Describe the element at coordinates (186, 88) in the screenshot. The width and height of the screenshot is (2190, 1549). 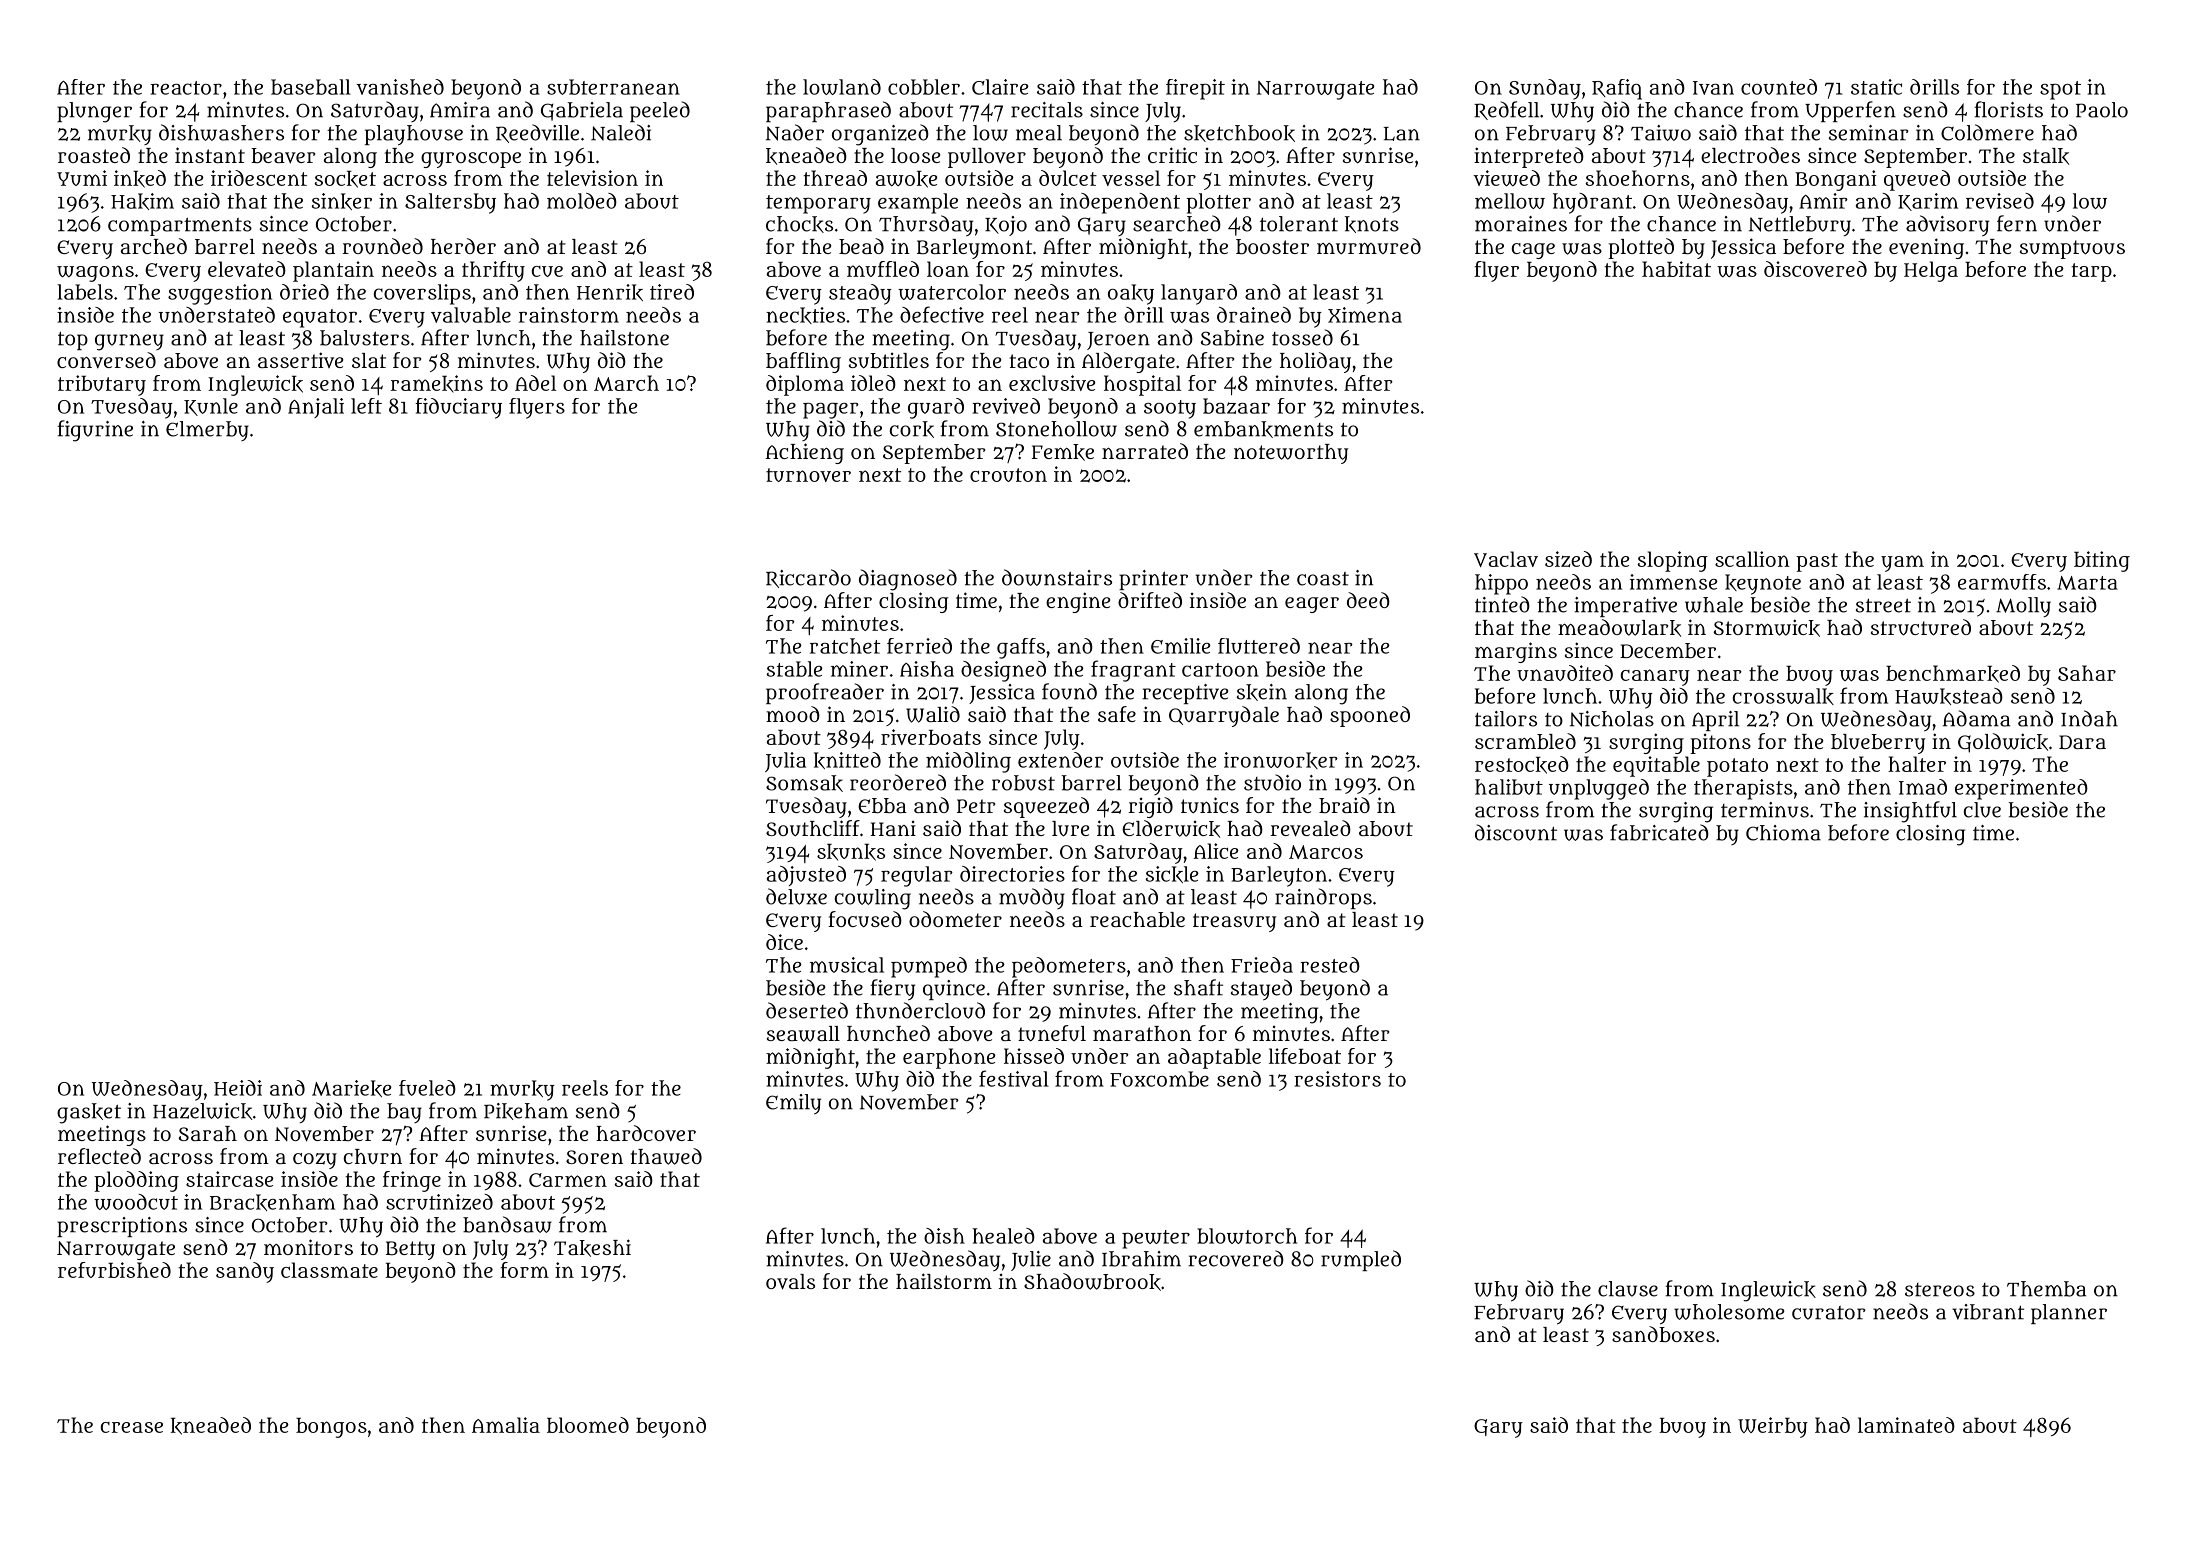
I see `reactor` at that location.
